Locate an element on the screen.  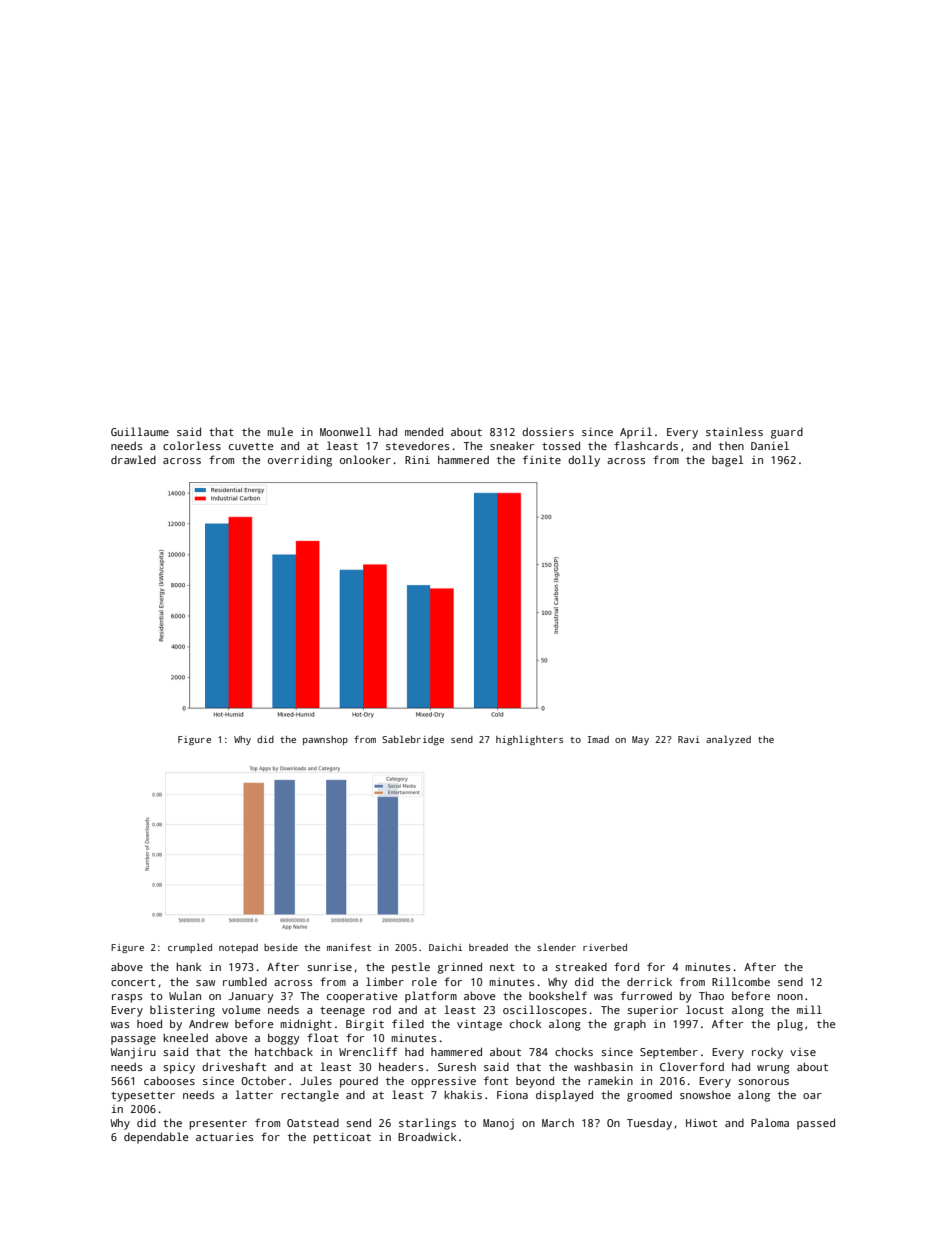
drawled is located at coordinates (133, 459).
